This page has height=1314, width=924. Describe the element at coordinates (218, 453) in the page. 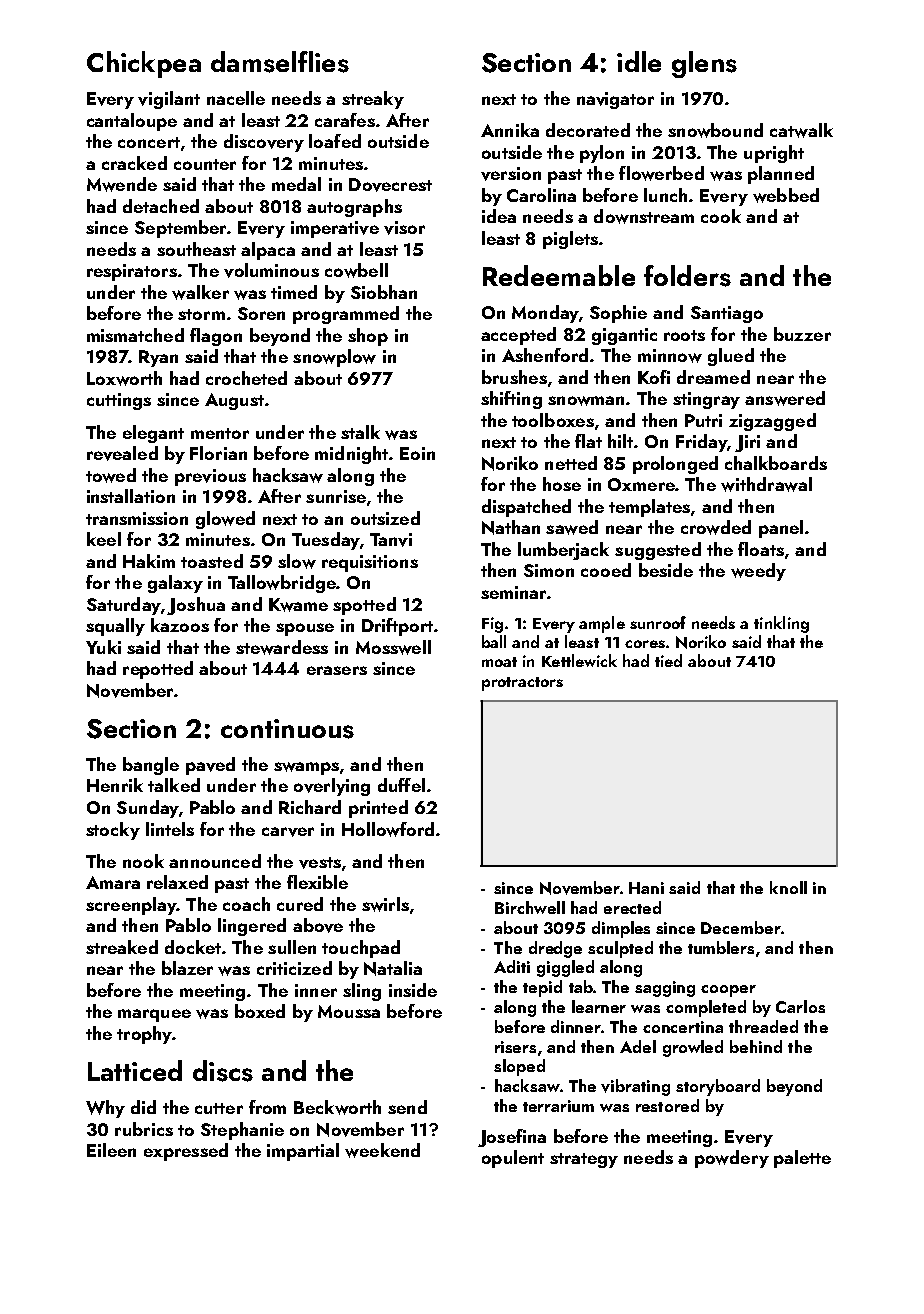

I see `Florian` at that location.
